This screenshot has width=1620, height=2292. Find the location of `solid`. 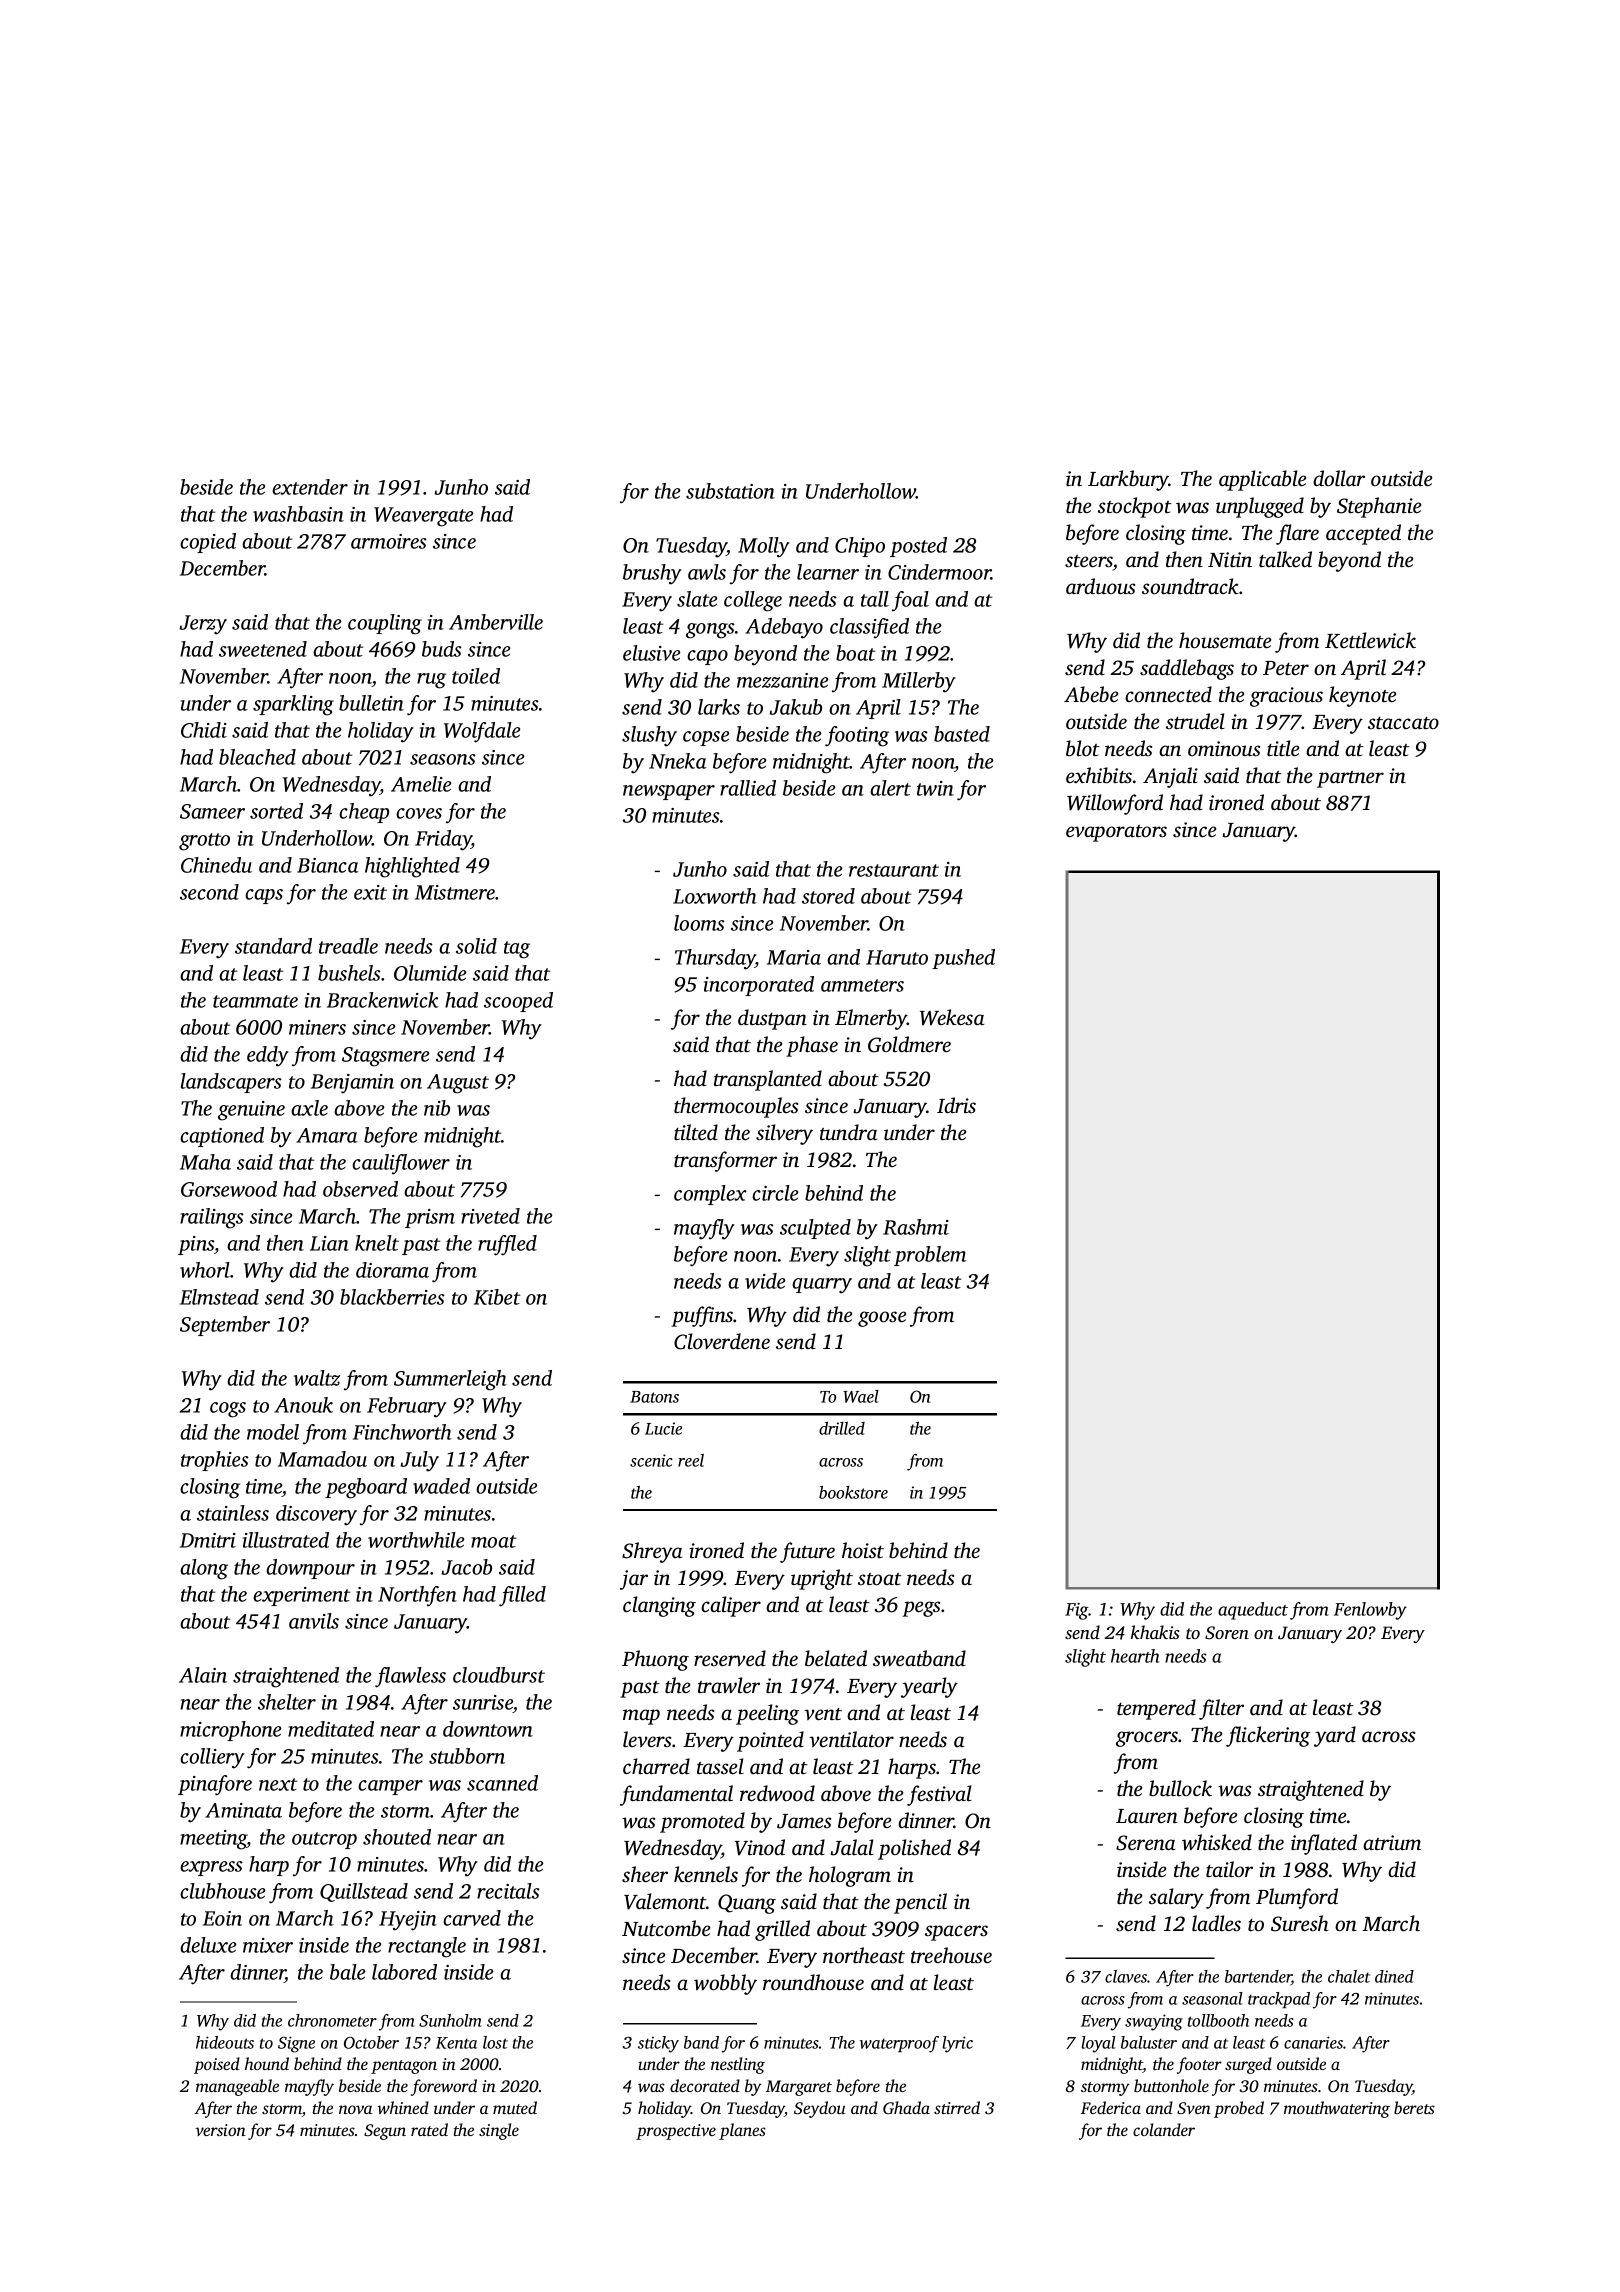

solid is located at coordinates (476, 946).
